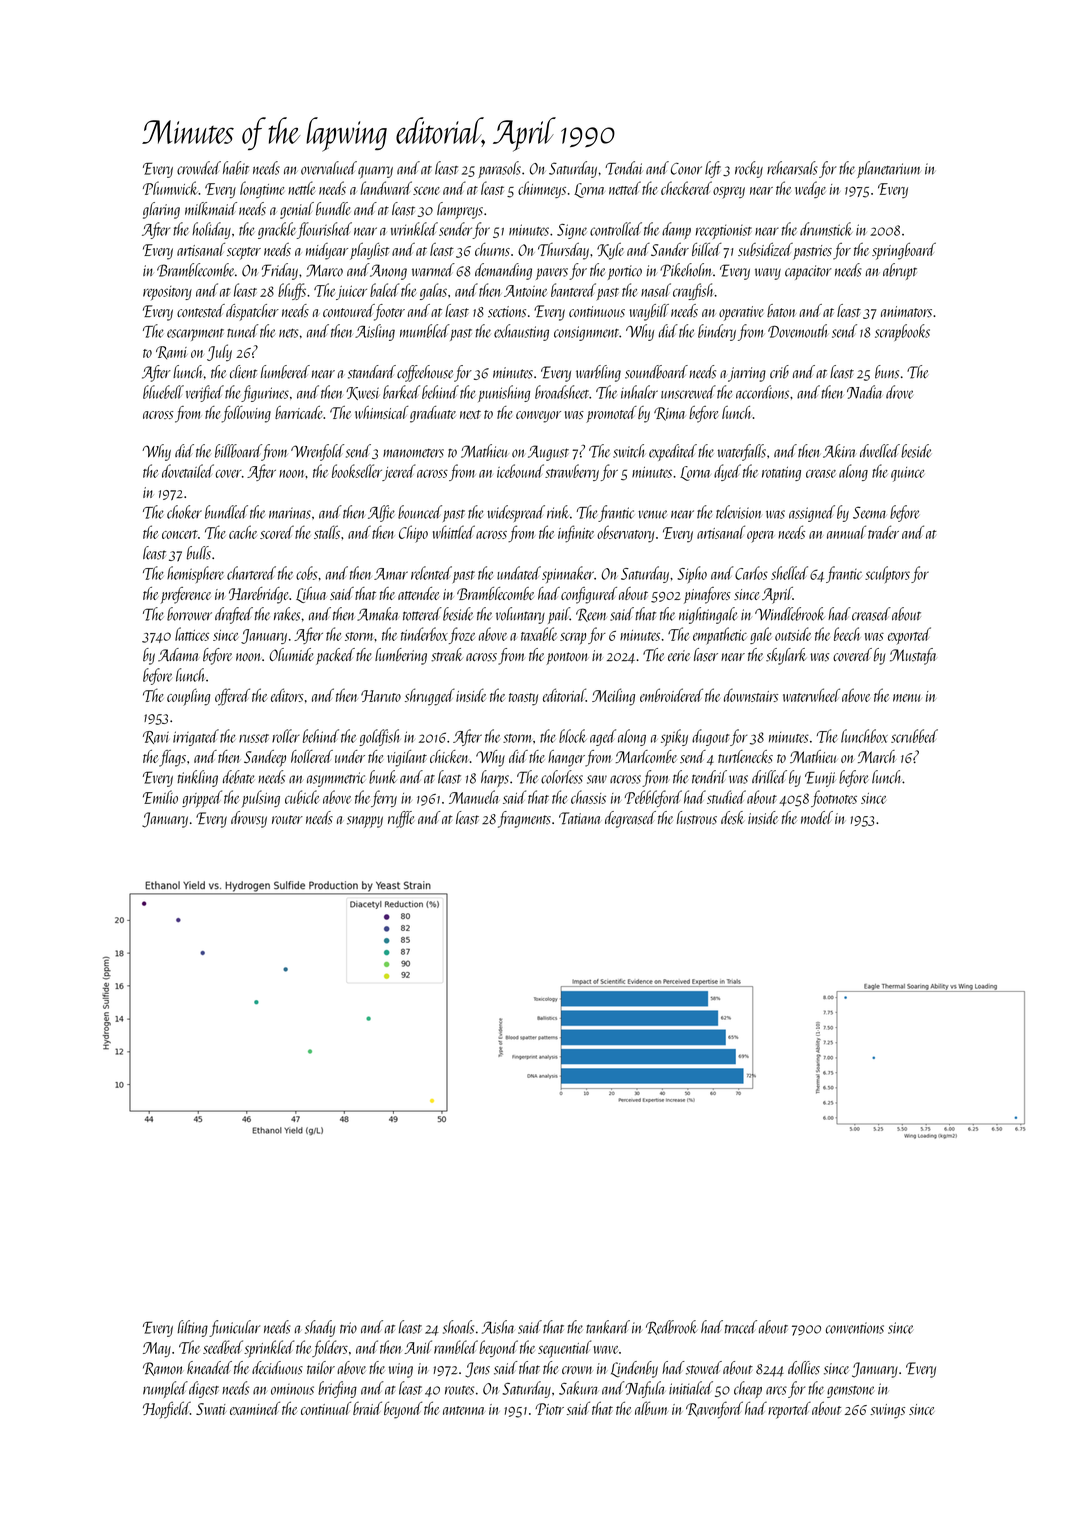 Image resolution: width=1081 pixels, height=1529 pixels. I want to click on warmed, so click(433, 270).
